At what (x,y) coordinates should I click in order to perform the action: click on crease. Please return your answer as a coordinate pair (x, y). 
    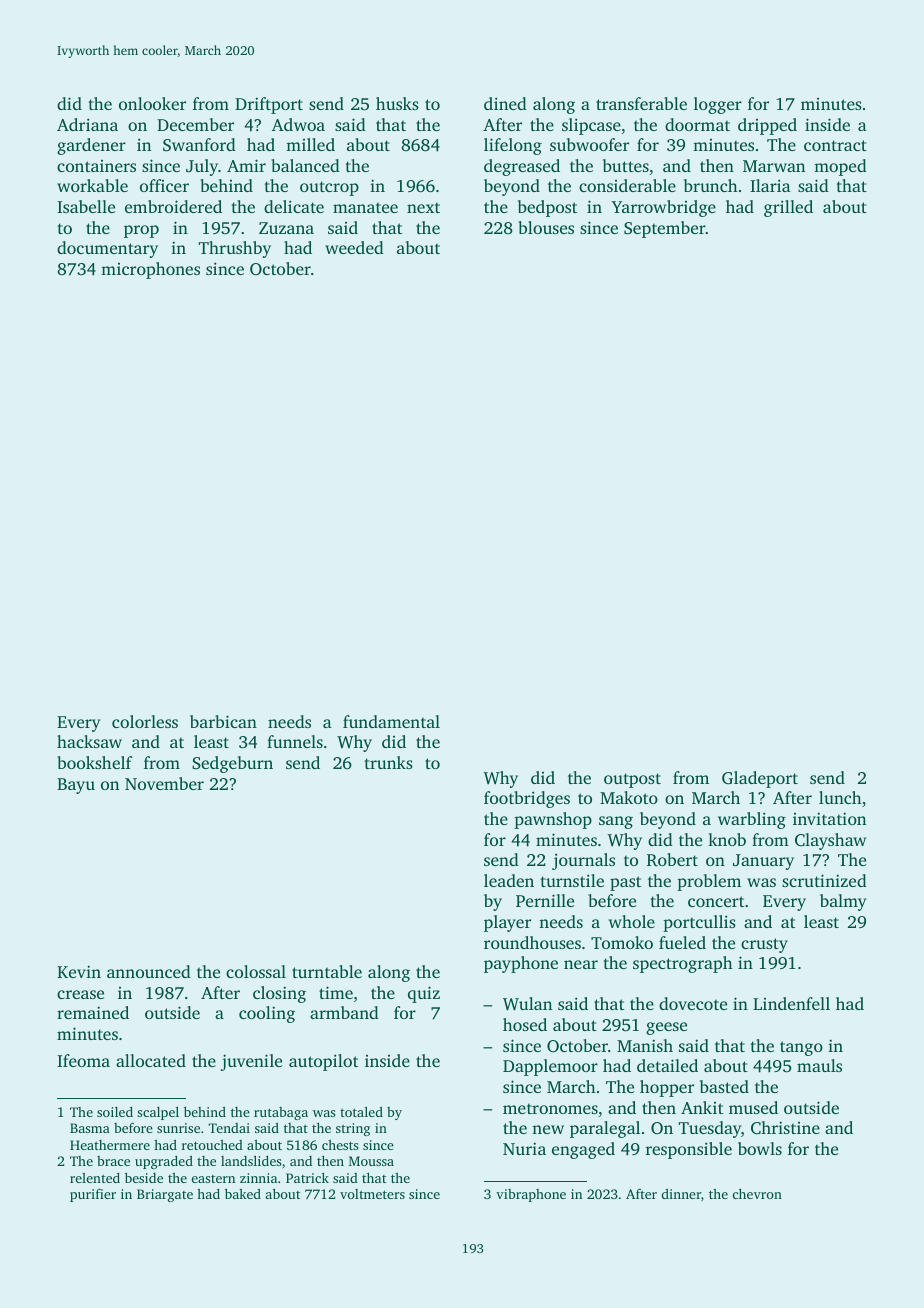
    Looking at the image, I should click on (80, 994).
